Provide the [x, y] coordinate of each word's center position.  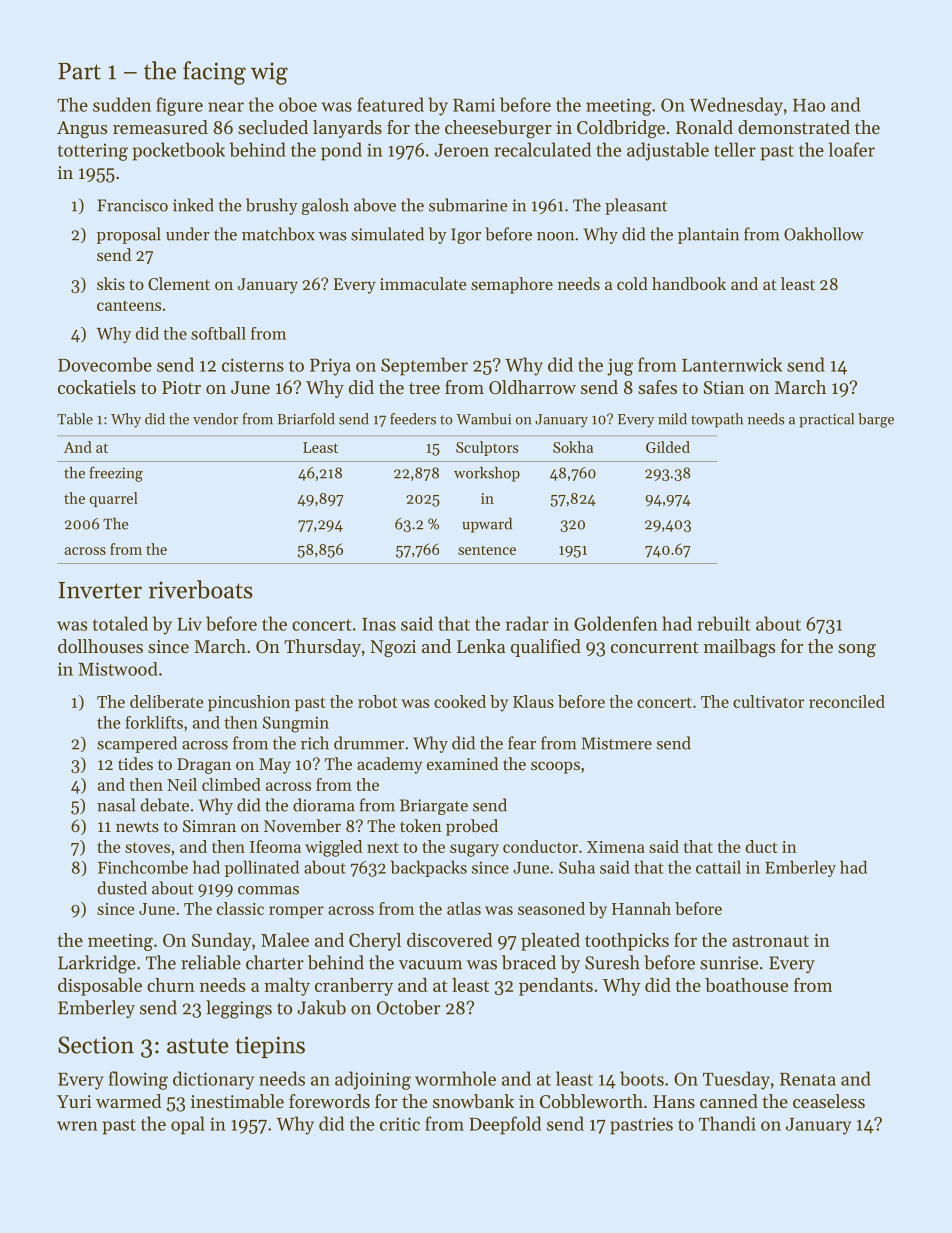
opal [188, 1125]
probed [472, 827]
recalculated [542, 149]
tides [135, 763]
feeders [413, 419]
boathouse [746, 985]
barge [876, 420]
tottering [93, 152]
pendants [556, 987]
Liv [189, 624]
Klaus [533, 701]
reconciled [847, 701]
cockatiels [97, 387]
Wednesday [736, 106]
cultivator [768, 701]
